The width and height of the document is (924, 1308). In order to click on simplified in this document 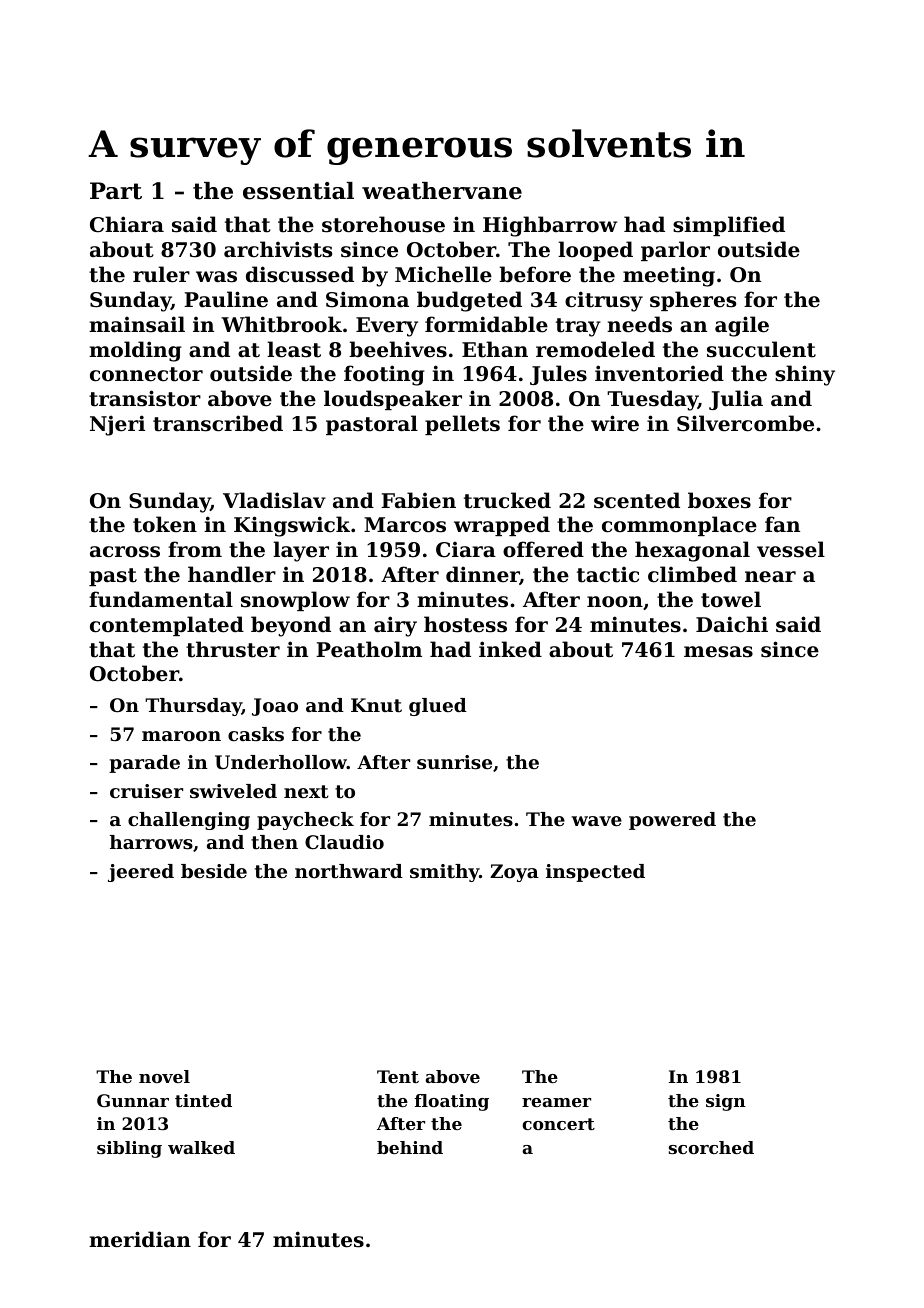, I will do `click(729, 226)`.
